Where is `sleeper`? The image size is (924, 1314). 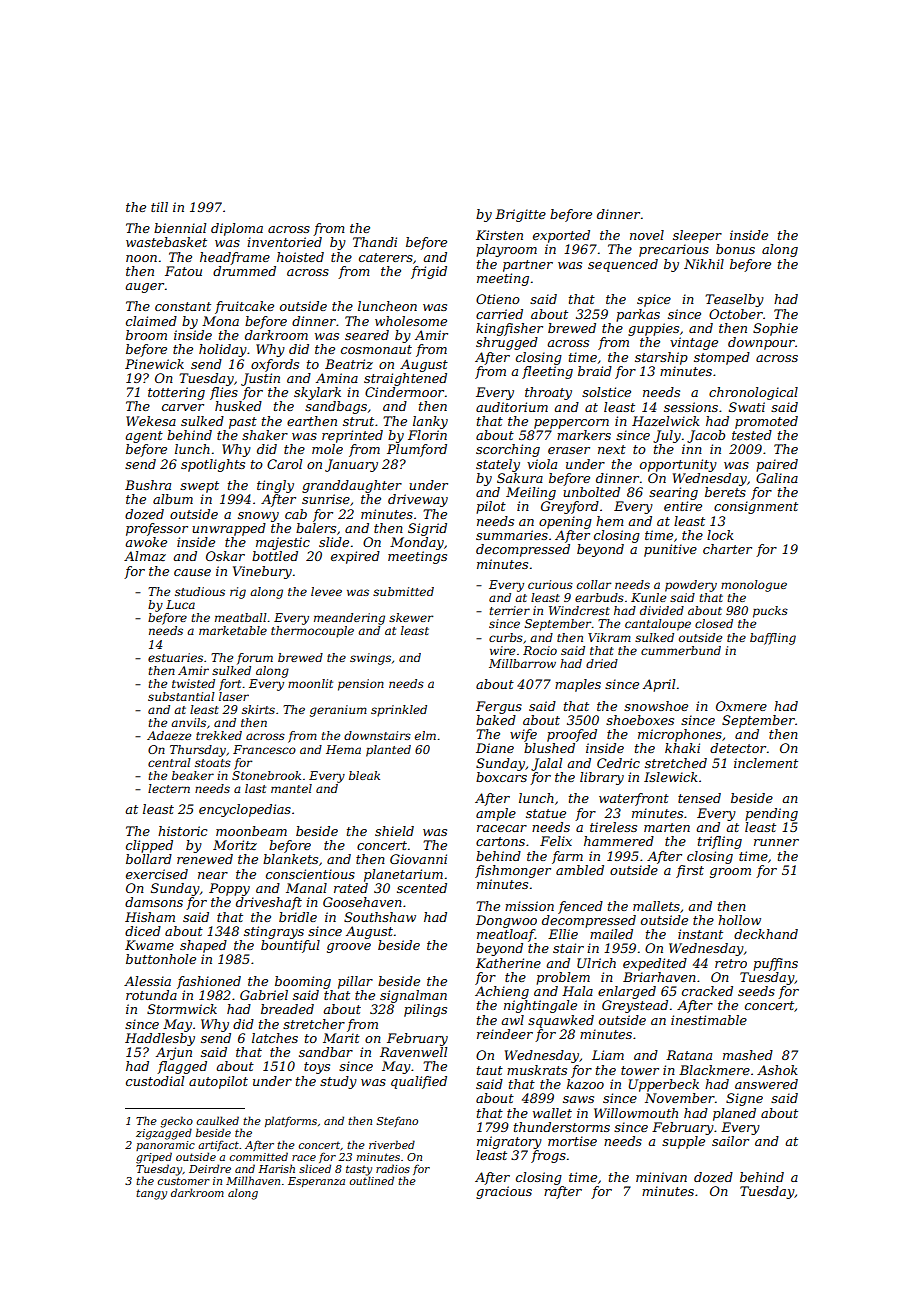
sleeper is located at coordinates (697, 236).
